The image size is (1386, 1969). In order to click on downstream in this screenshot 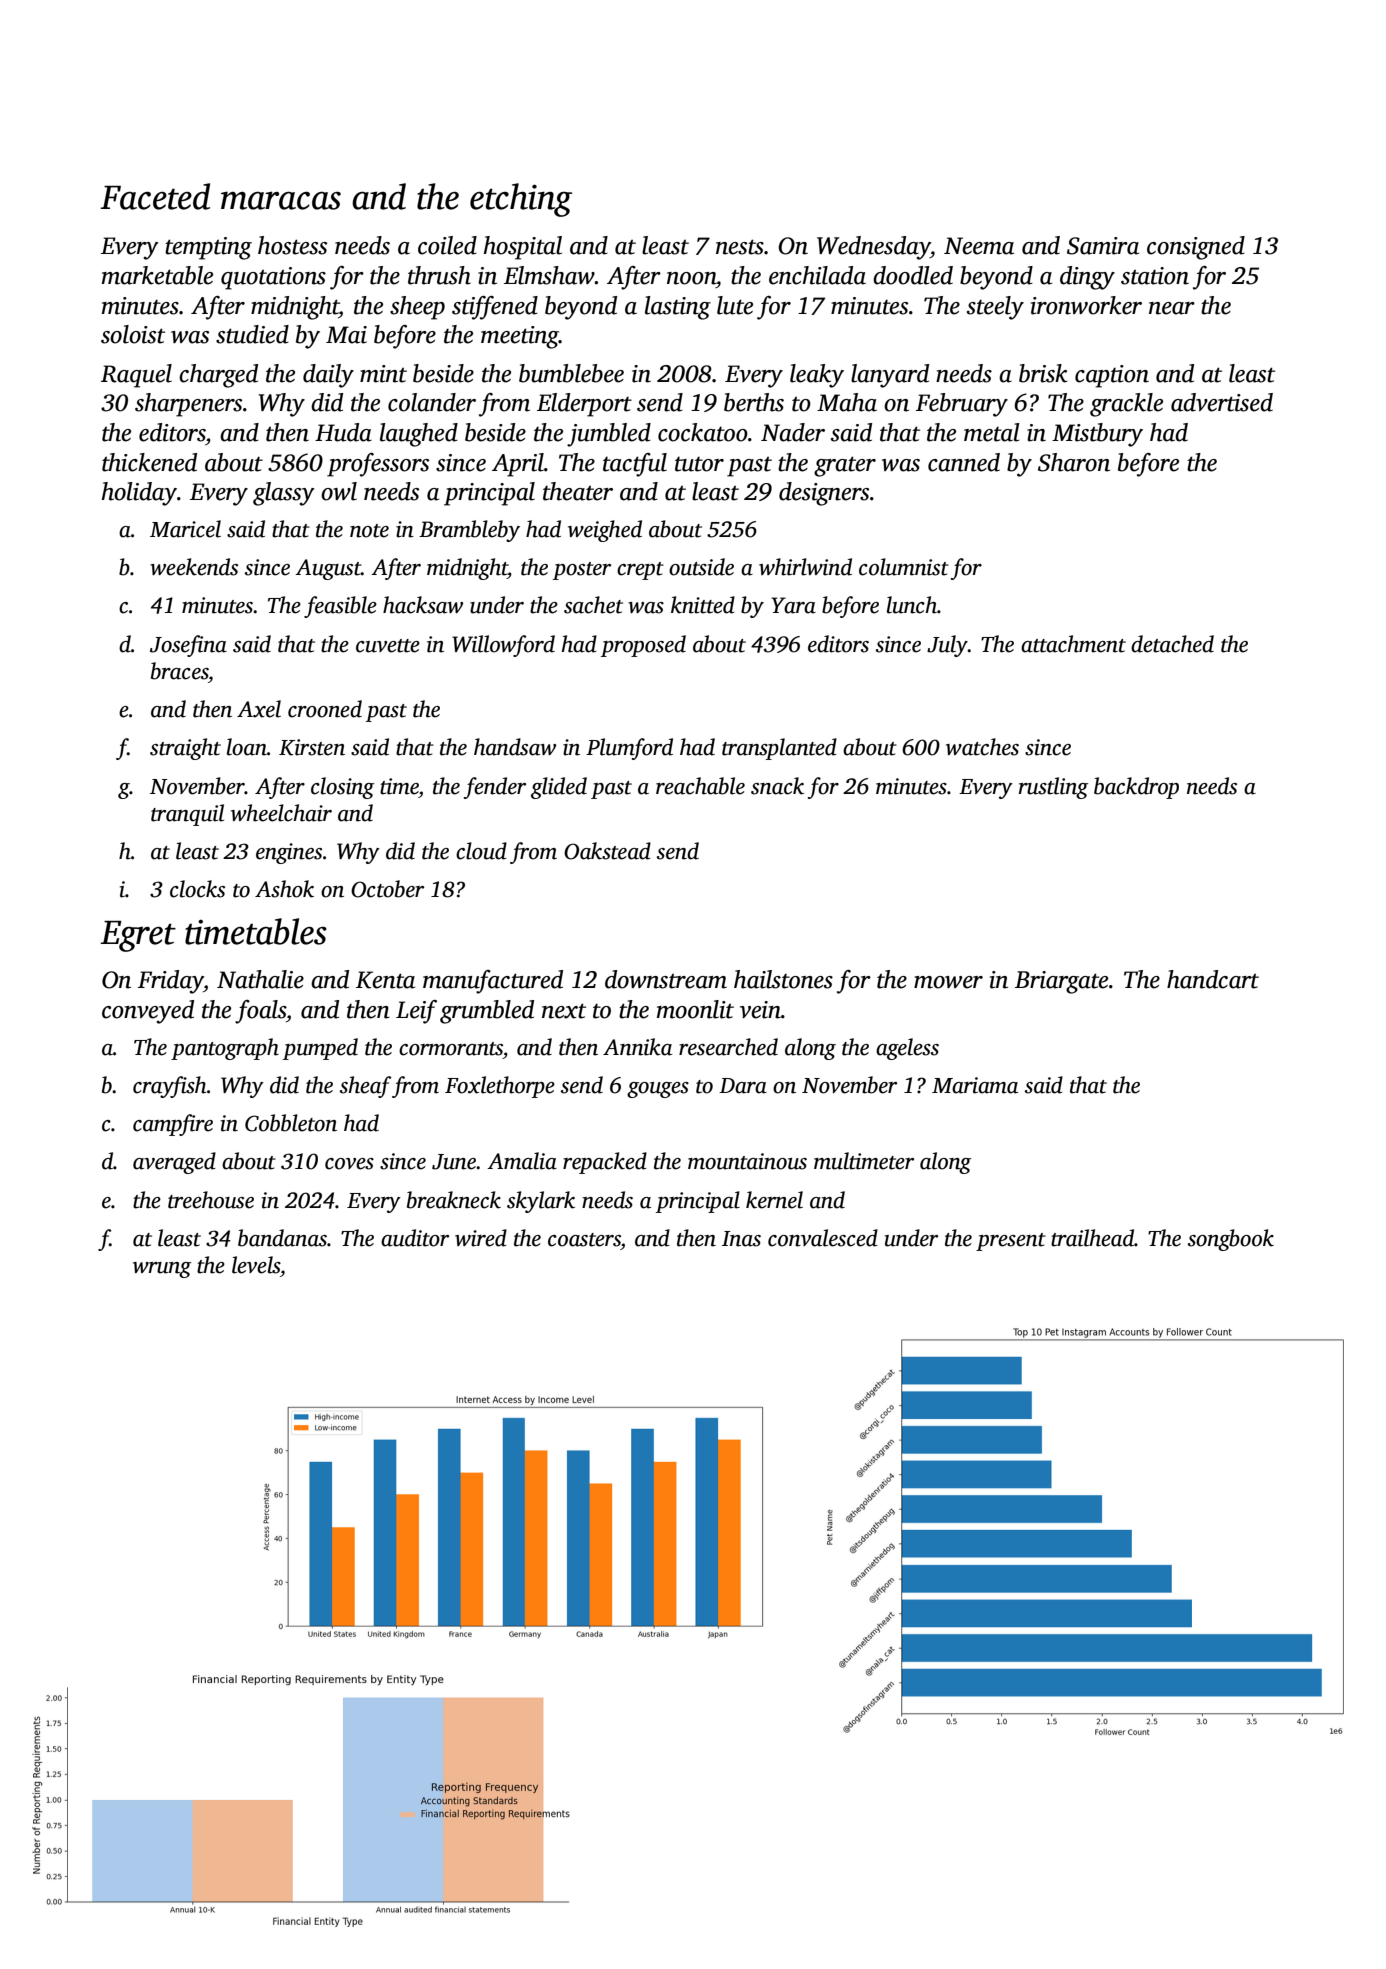, I will do `click(666, 979)`.
